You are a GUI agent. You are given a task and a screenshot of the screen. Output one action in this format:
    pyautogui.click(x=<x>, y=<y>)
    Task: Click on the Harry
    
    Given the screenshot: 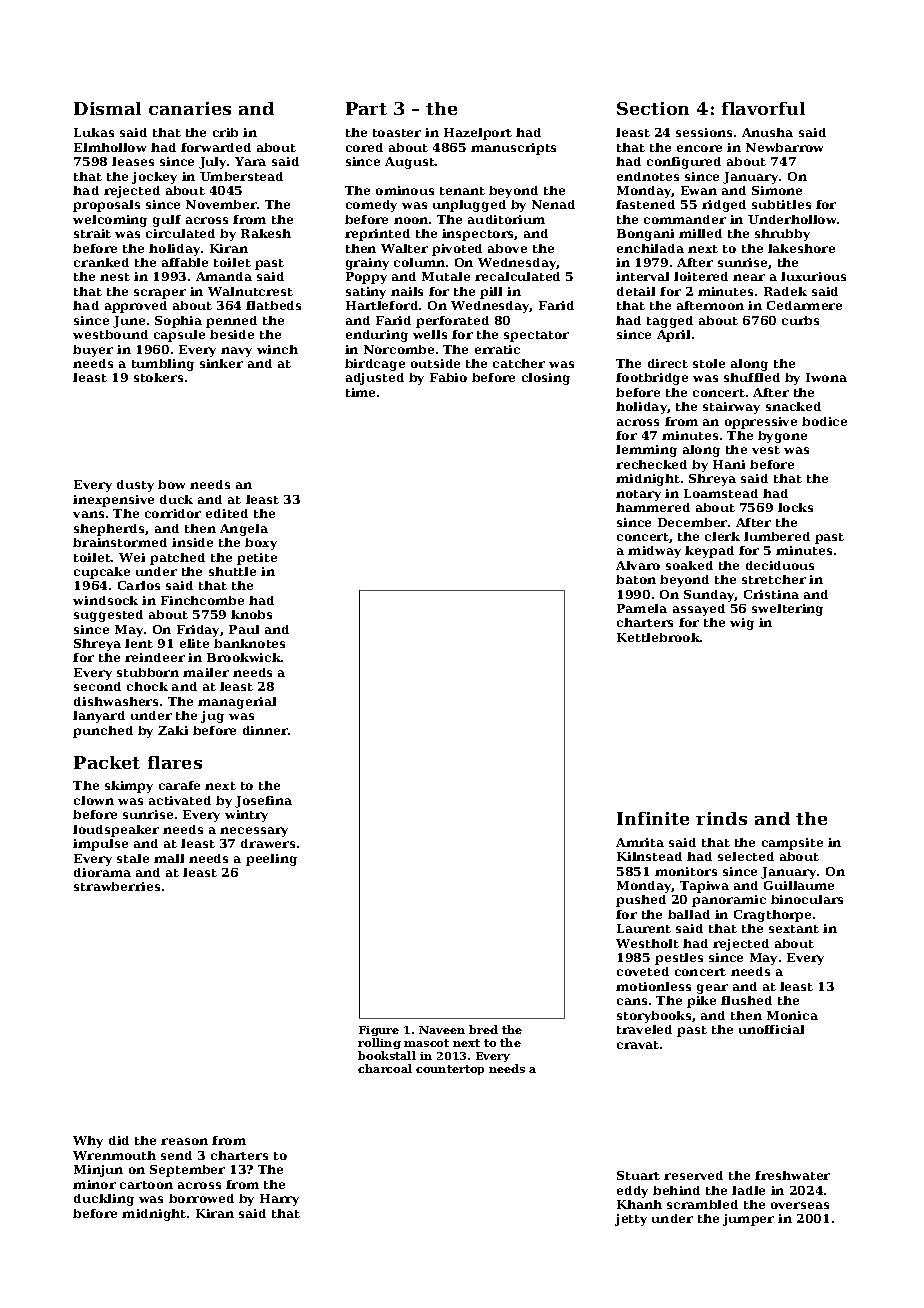 What is the action you would take?
    pyautogui.click(x=279, y=1200)
